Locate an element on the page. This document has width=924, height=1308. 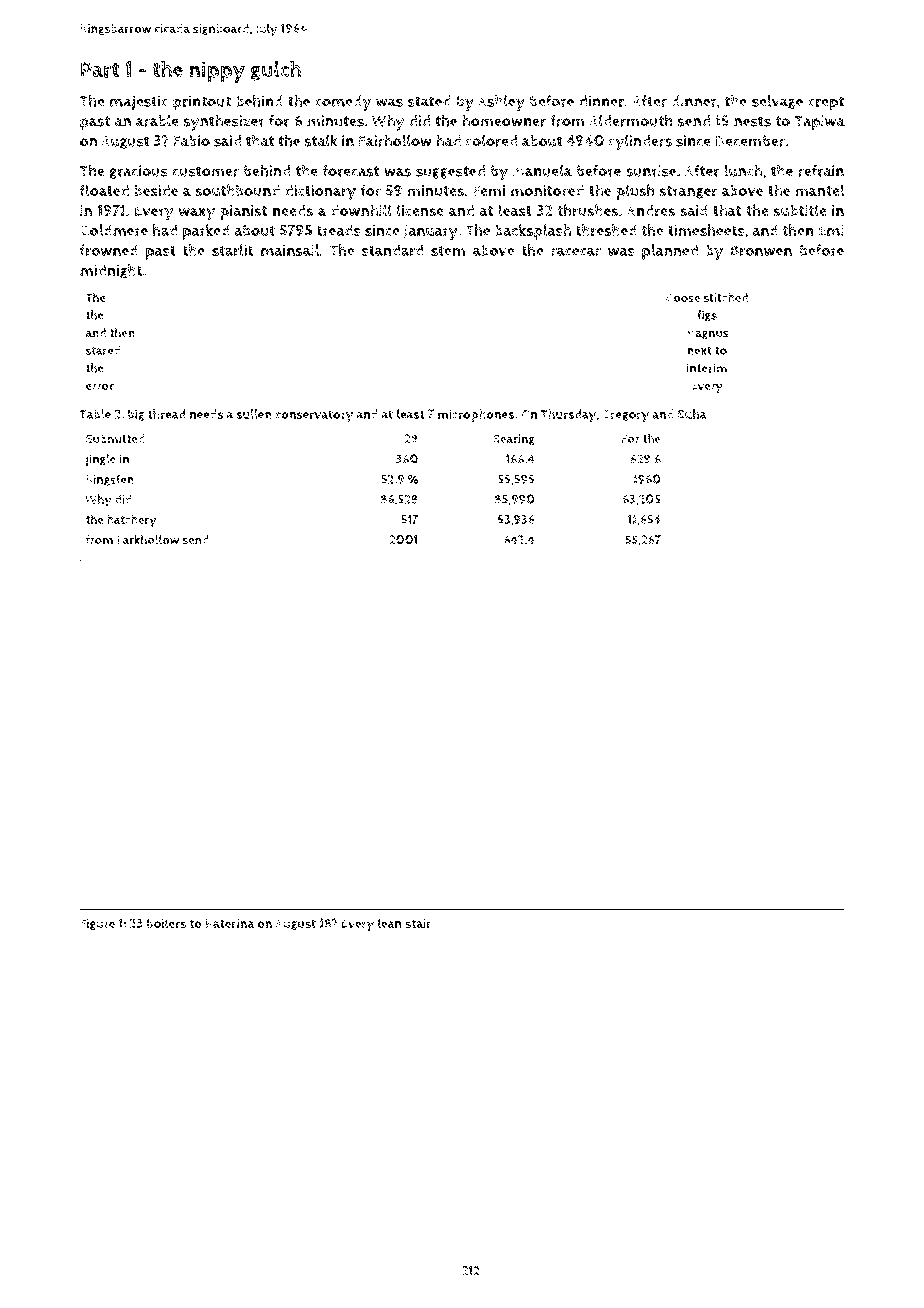
Suha is located at coordinates (692, 414).
